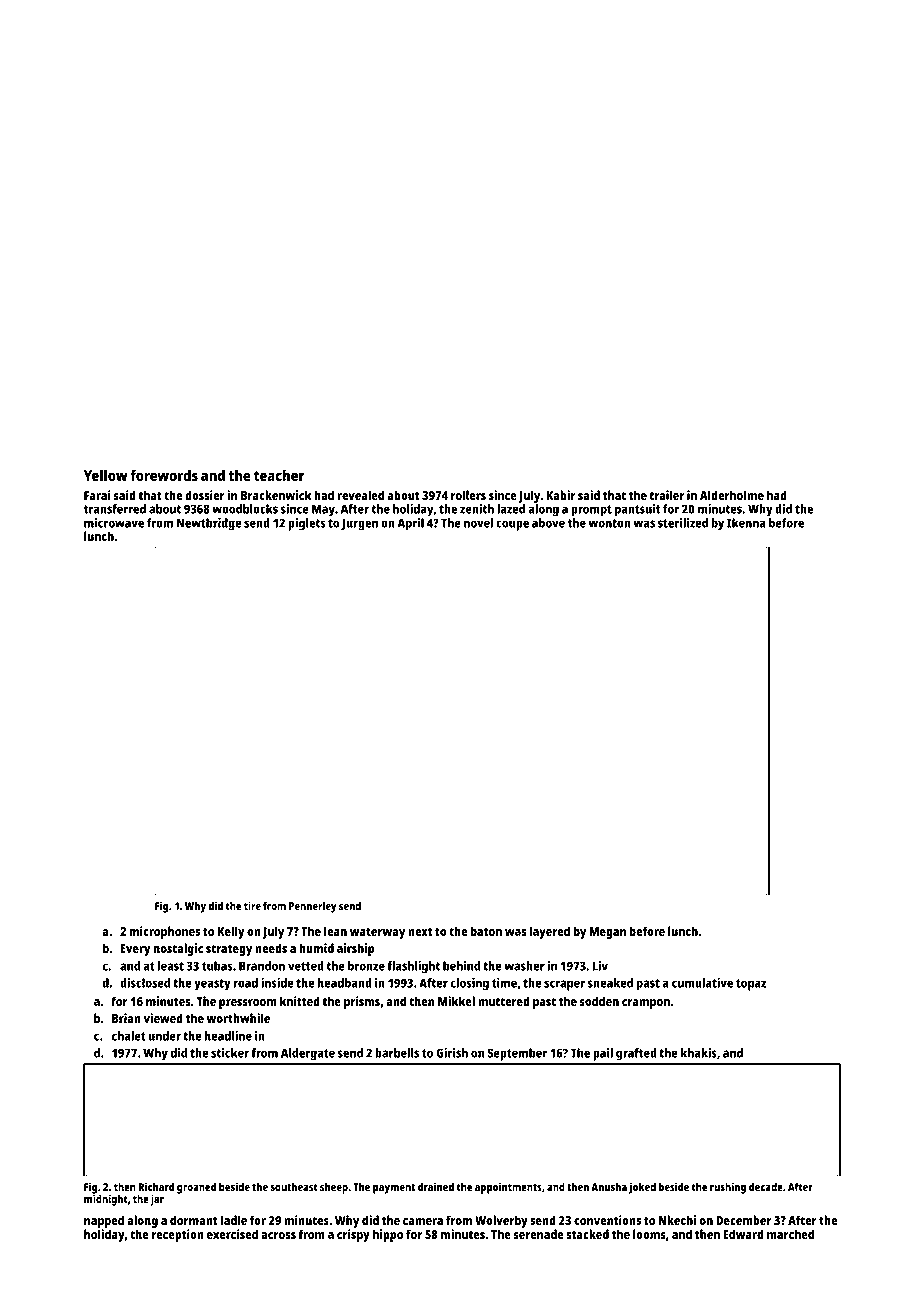 This image has height=1308, width=924. Describe the element at coordinates (252, 905) in the image. I see `tire` at that location.
